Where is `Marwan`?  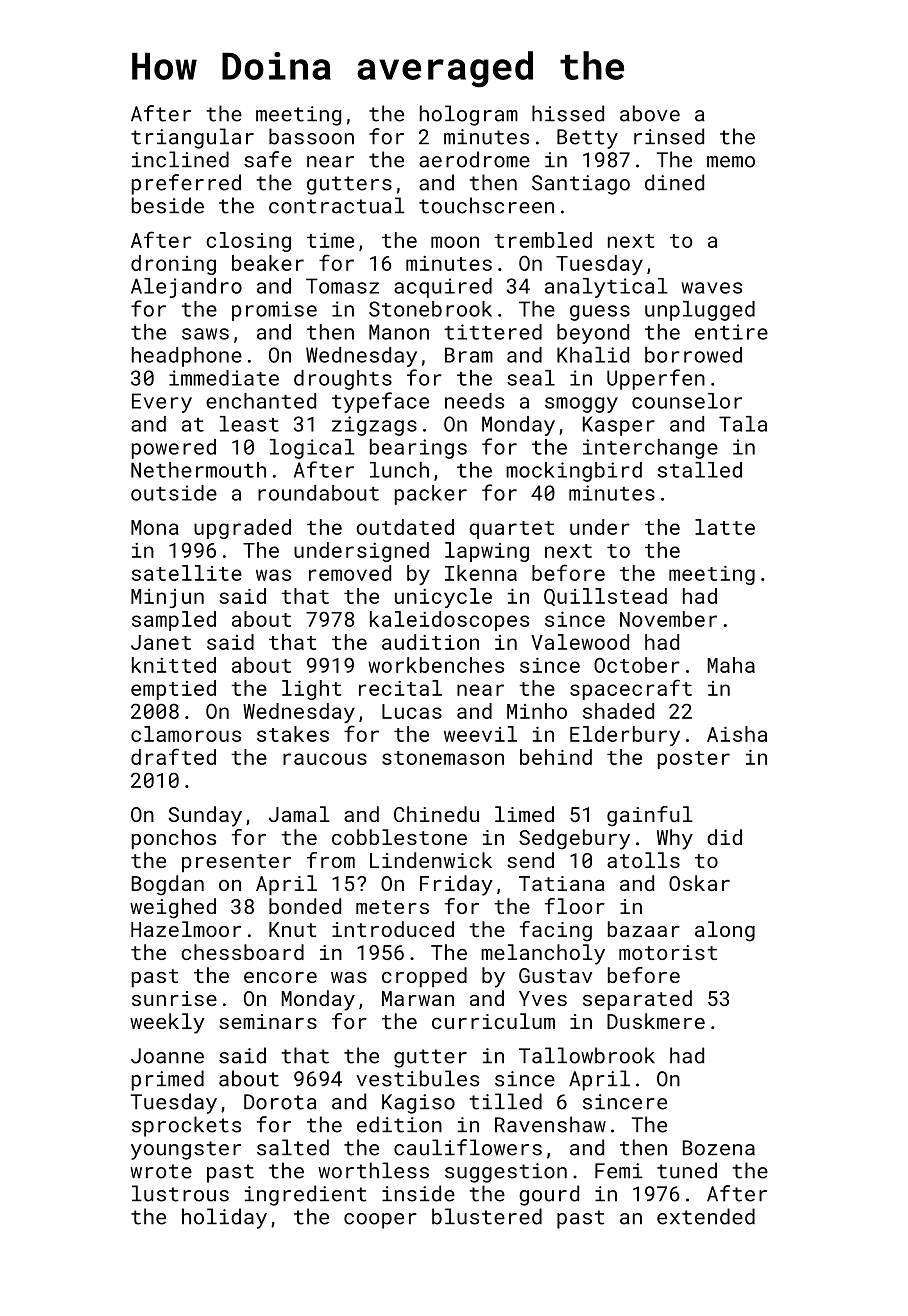
Marwan is located at coordinates (418, 998).
